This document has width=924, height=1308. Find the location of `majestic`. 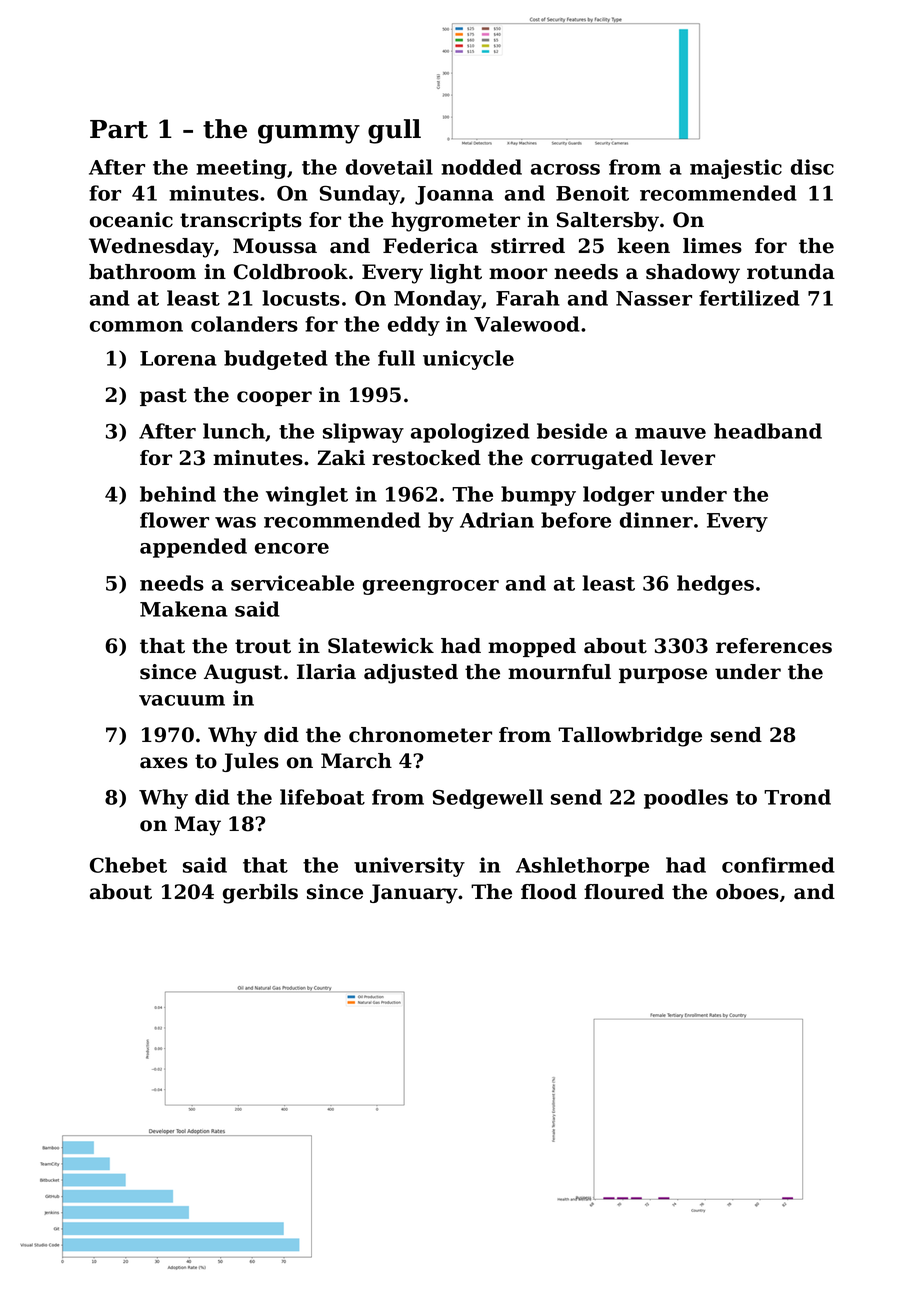

majestic is located at coordinates (736, 169).
